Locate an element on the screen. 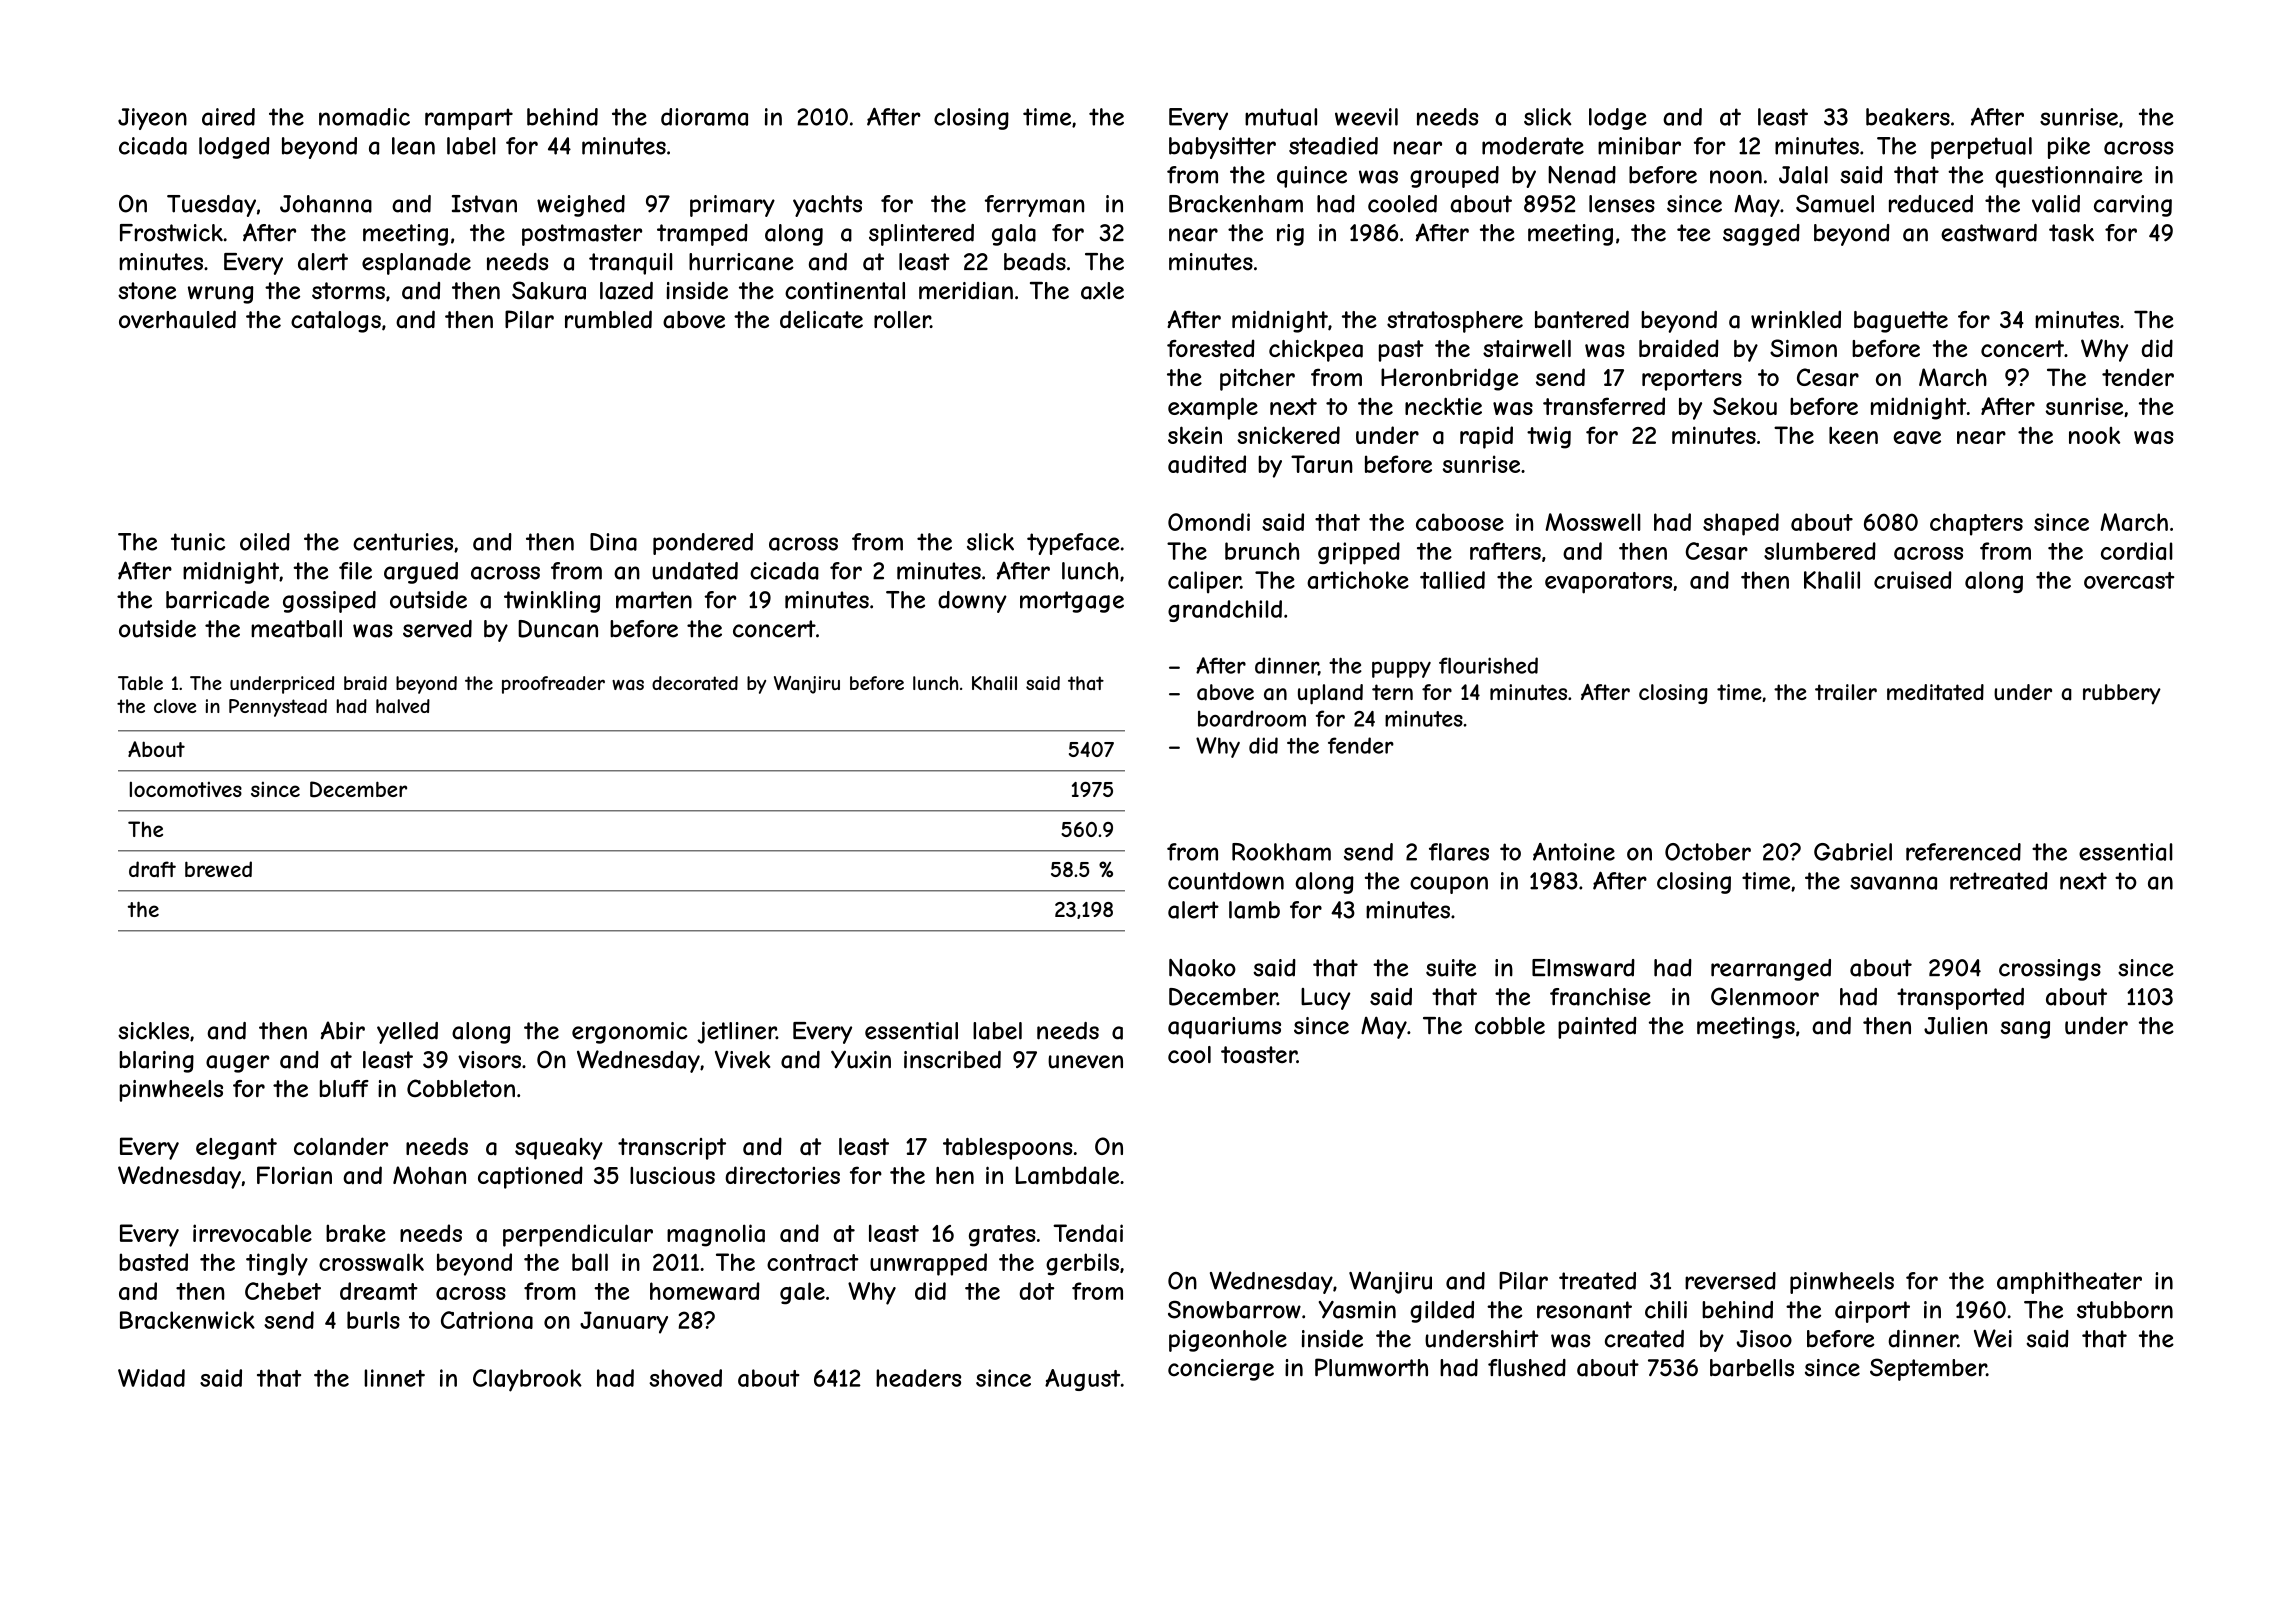 The image size is (2292, 1620). headers is located at coordinates (918, 1378).
